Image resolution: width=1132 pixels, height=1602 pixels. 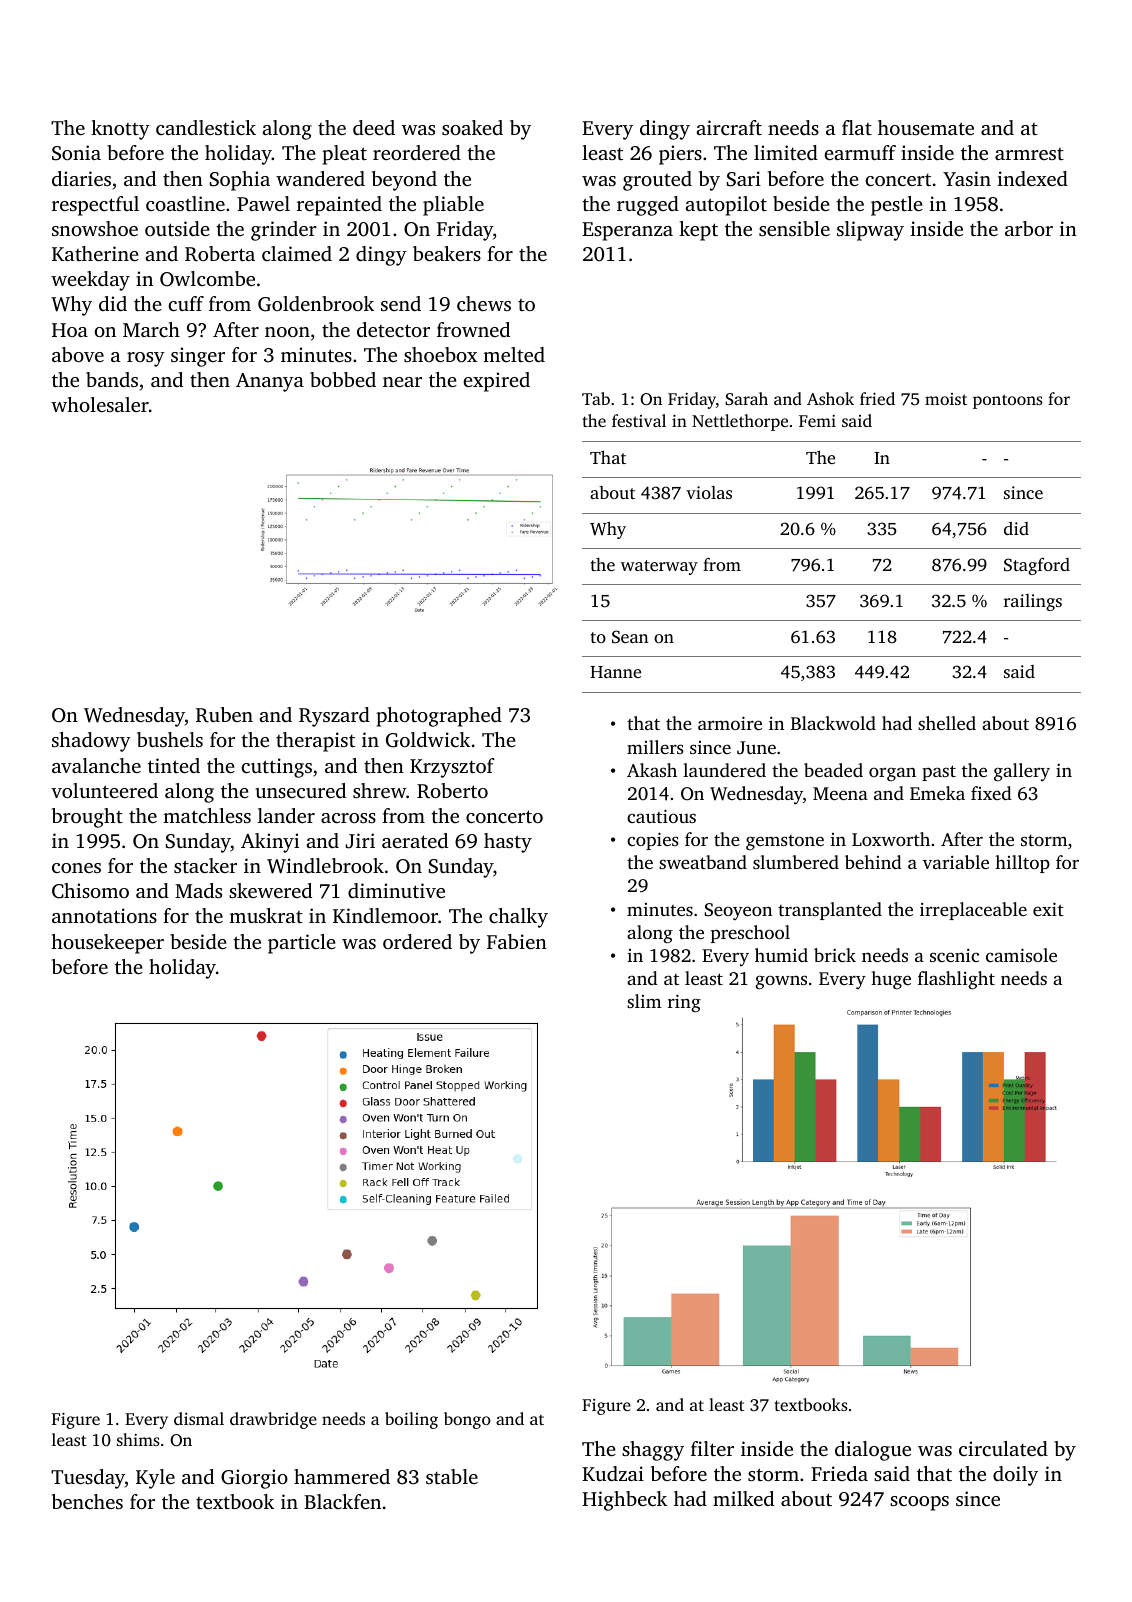 I want to click on cones, so click(x=76, y=868).
